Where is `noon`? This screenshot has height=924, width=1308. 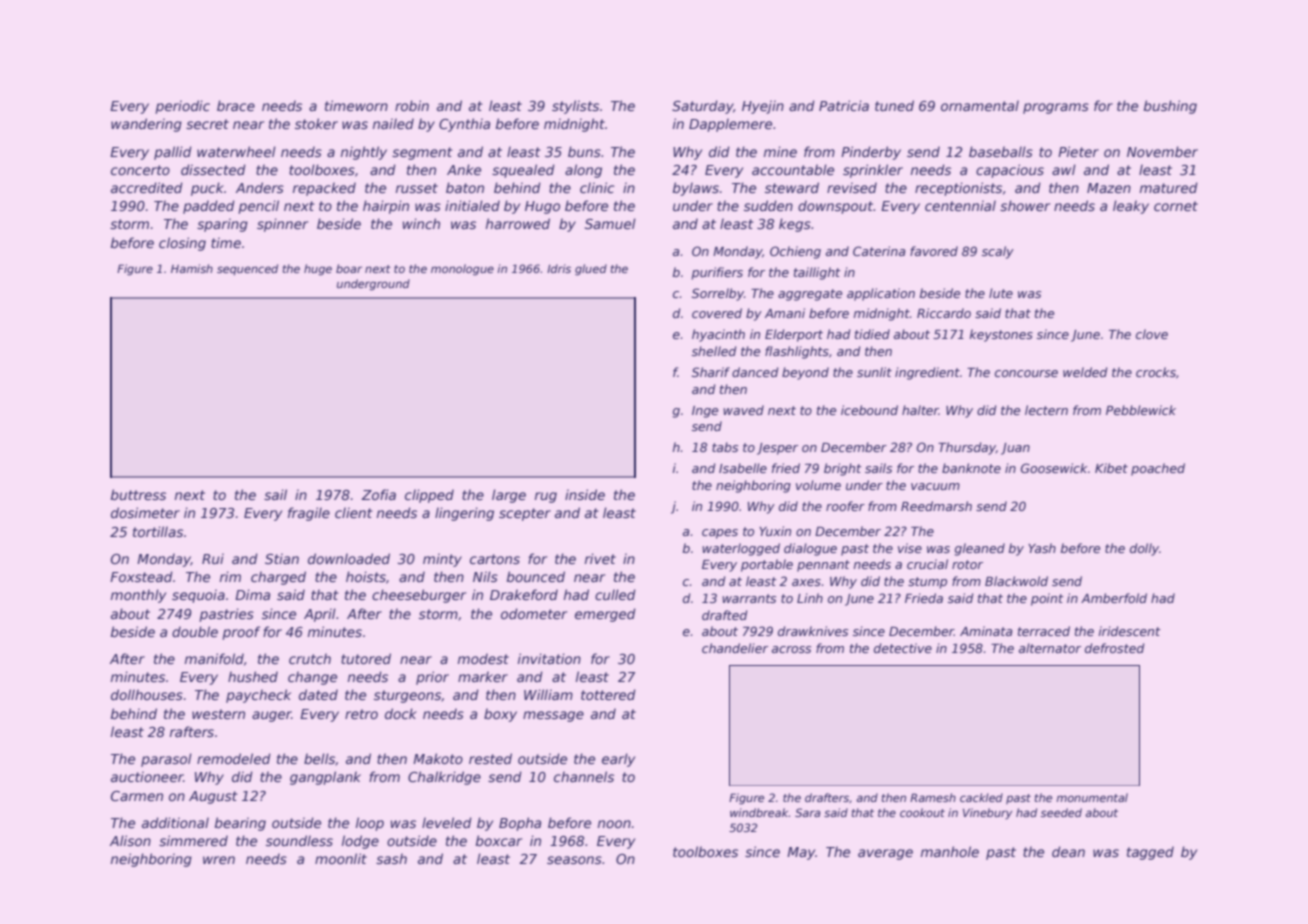
noon is located at coordinates (614, 824).
